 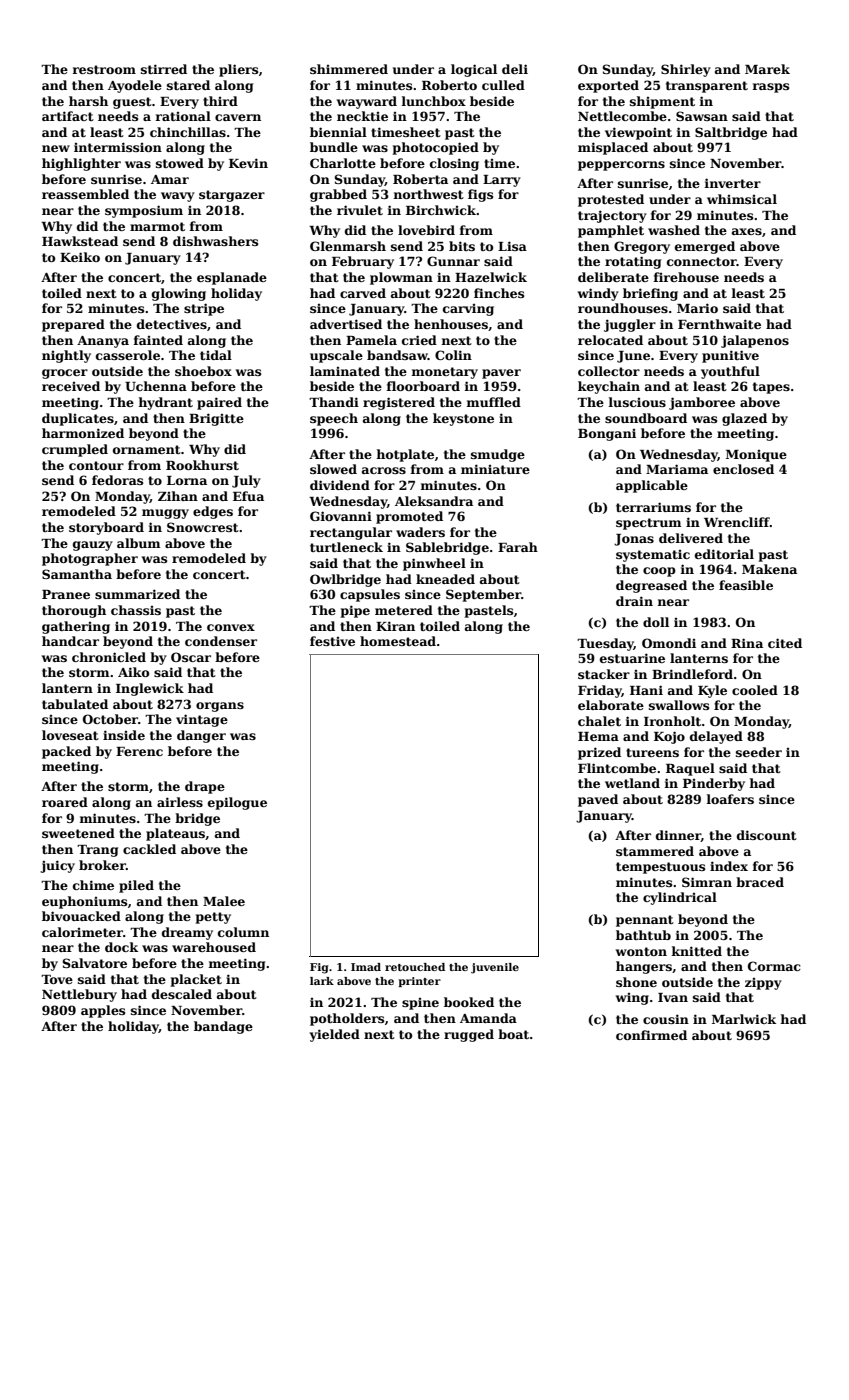 What do you see at coordinates (719, 324) in the image?
I see `Fernthwaite` at bounding box center [719, 324].
